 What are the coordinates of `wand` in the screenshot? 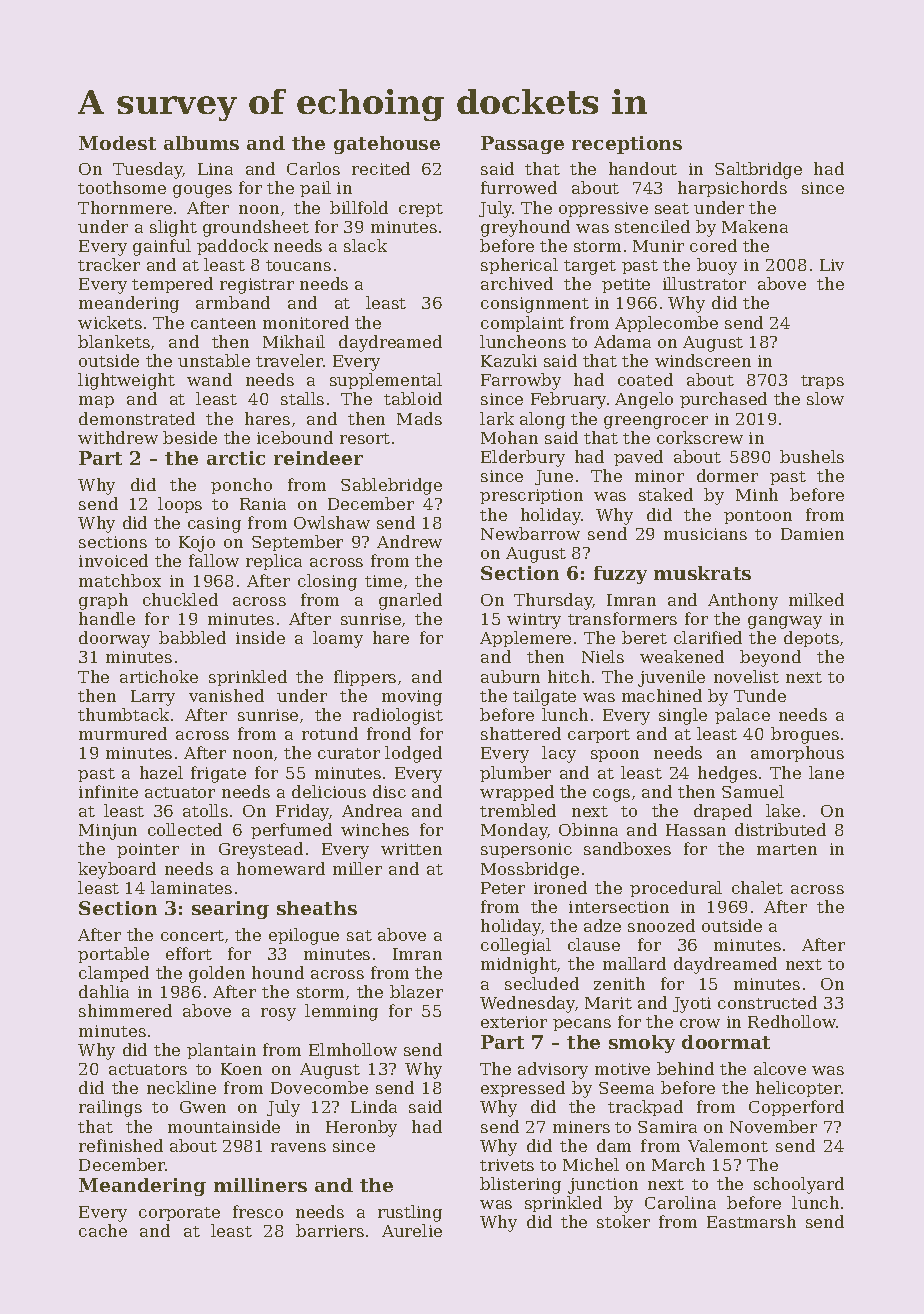 It's located at (209, 379).
